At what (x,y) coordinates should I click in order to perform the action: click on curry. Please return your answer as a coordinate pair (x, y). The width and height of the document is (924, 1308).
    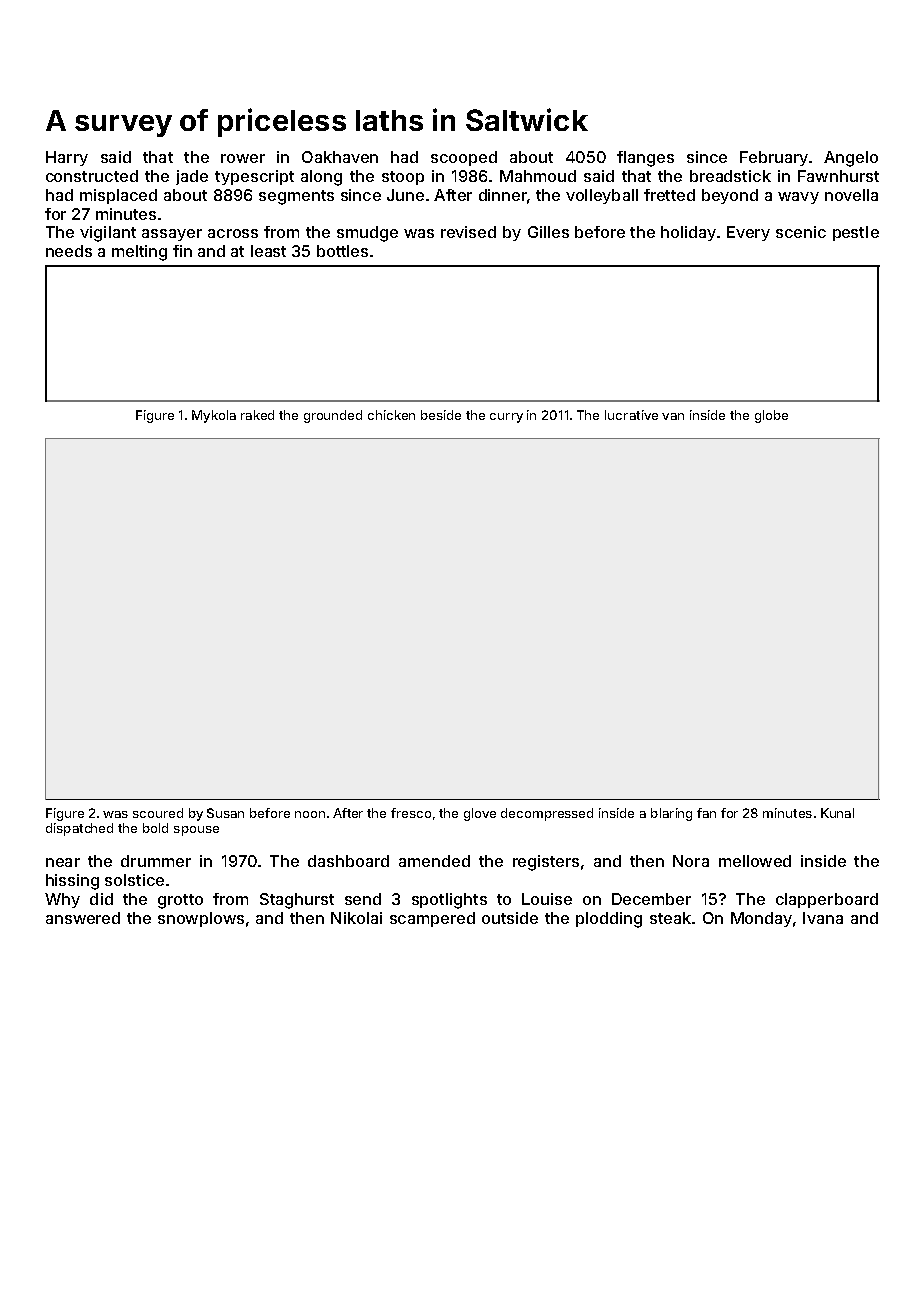
    Looking at the image, I should click on (506, 418).
